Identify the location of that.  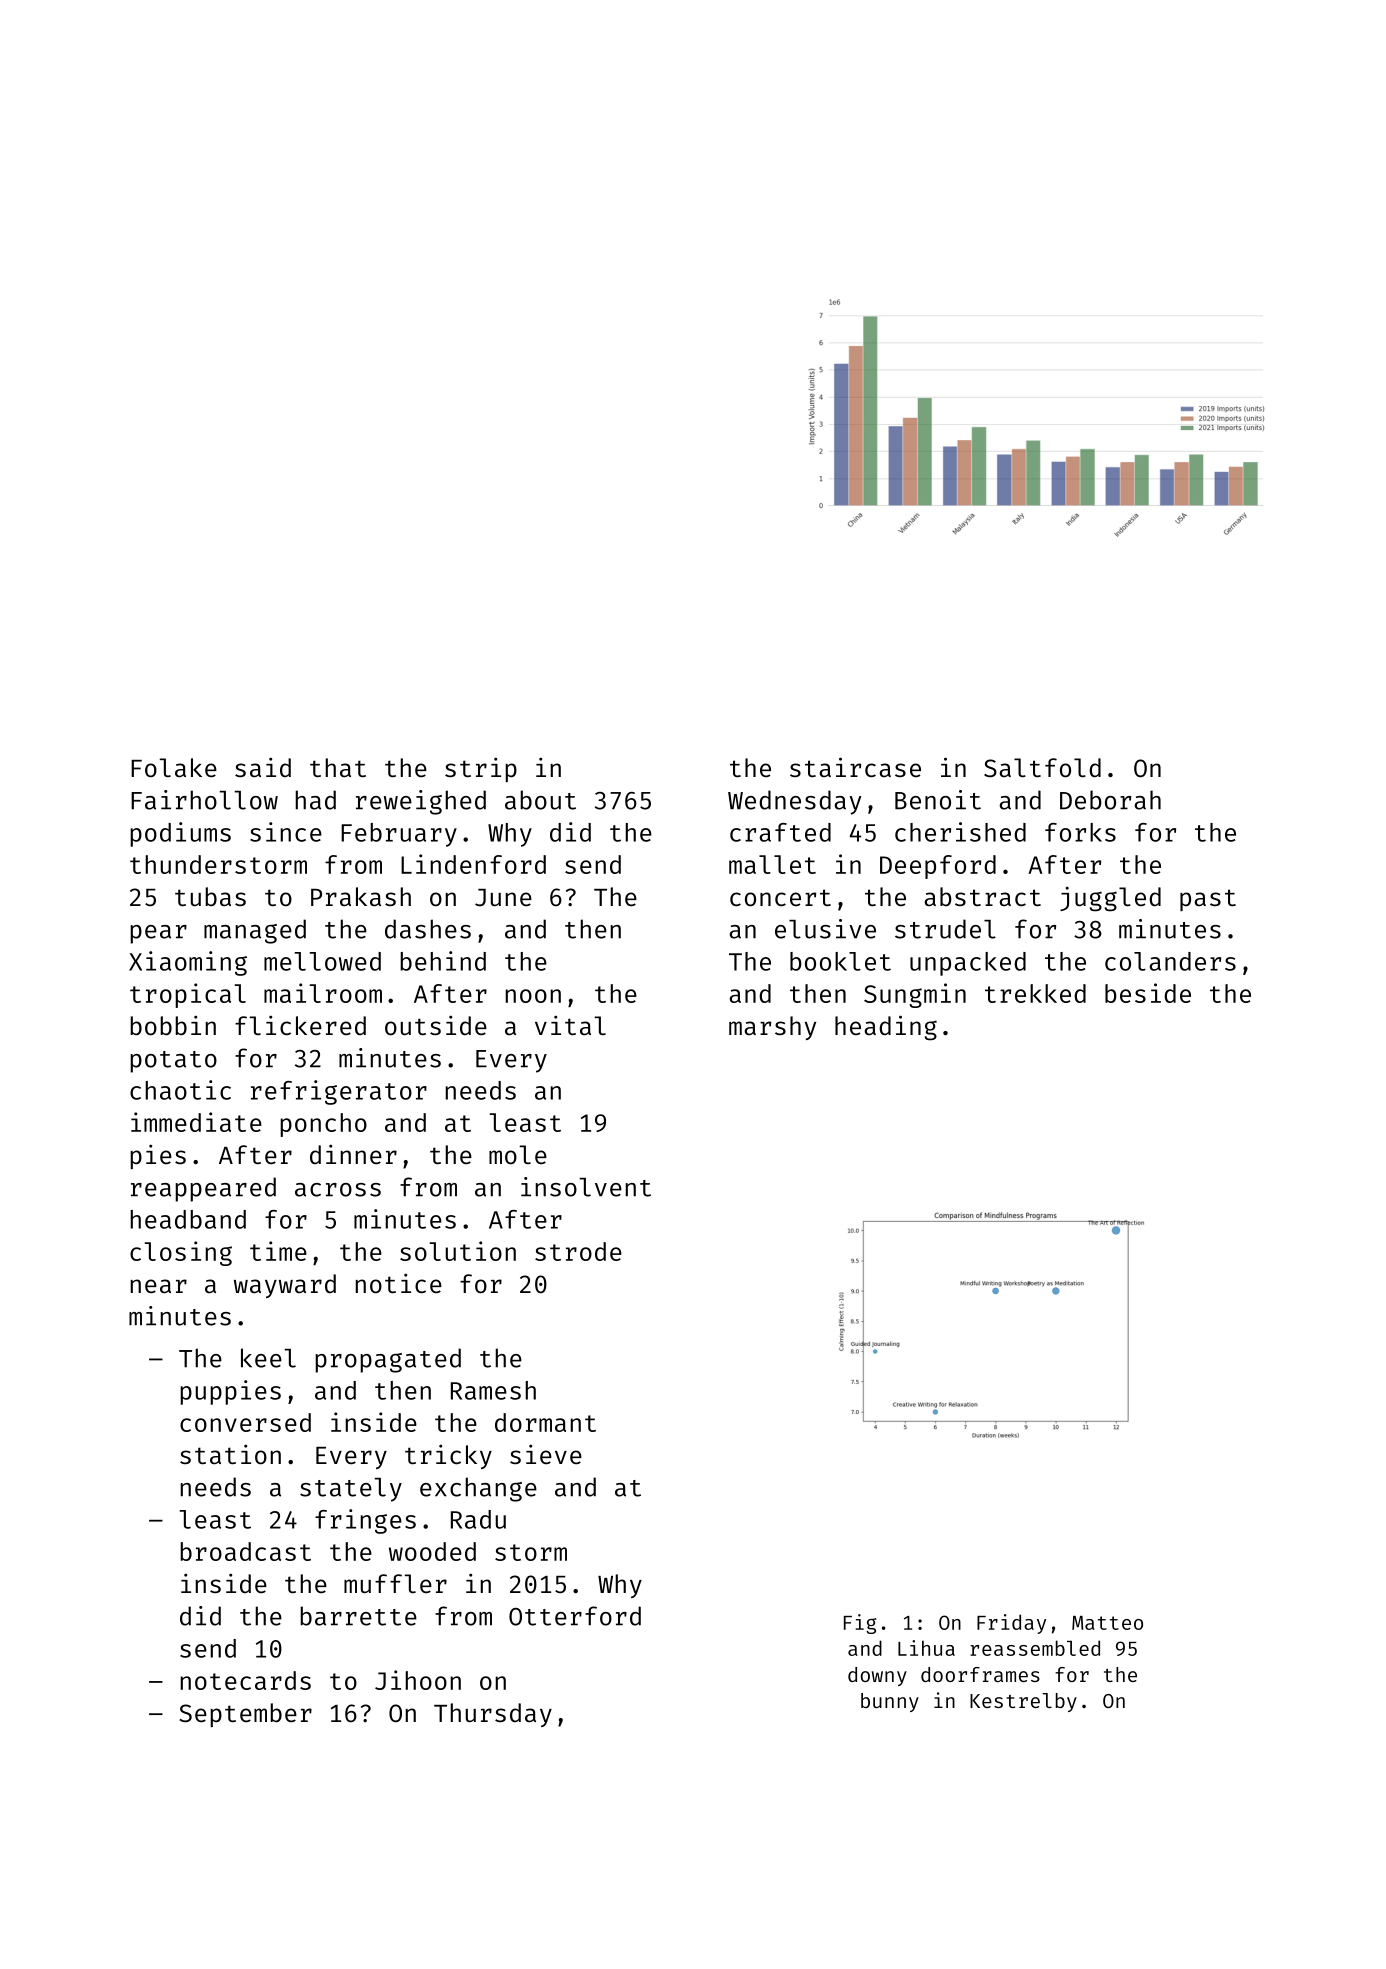
(338, 768).
